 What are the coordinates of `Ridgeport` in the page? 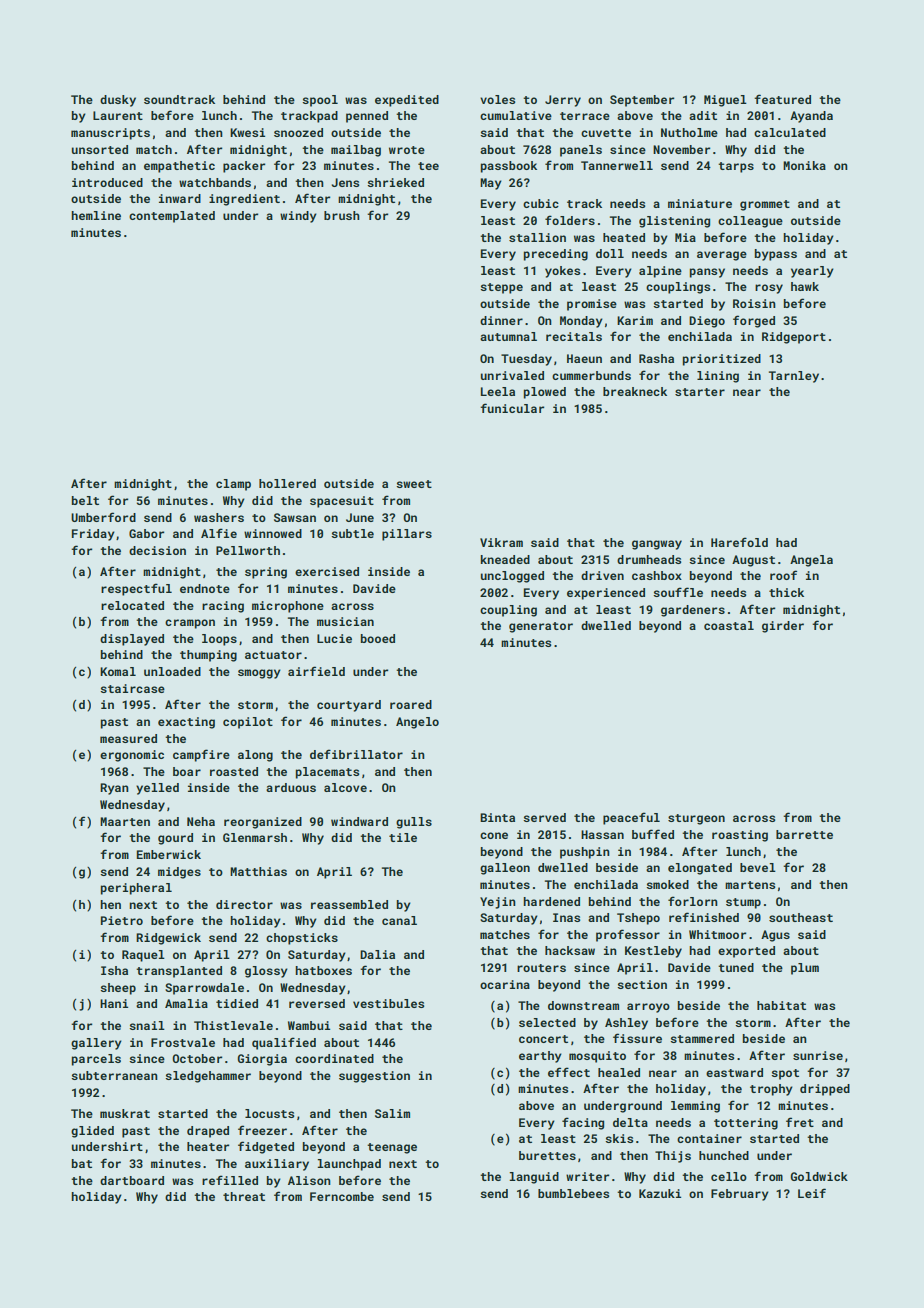 It's located at (794, 338).
